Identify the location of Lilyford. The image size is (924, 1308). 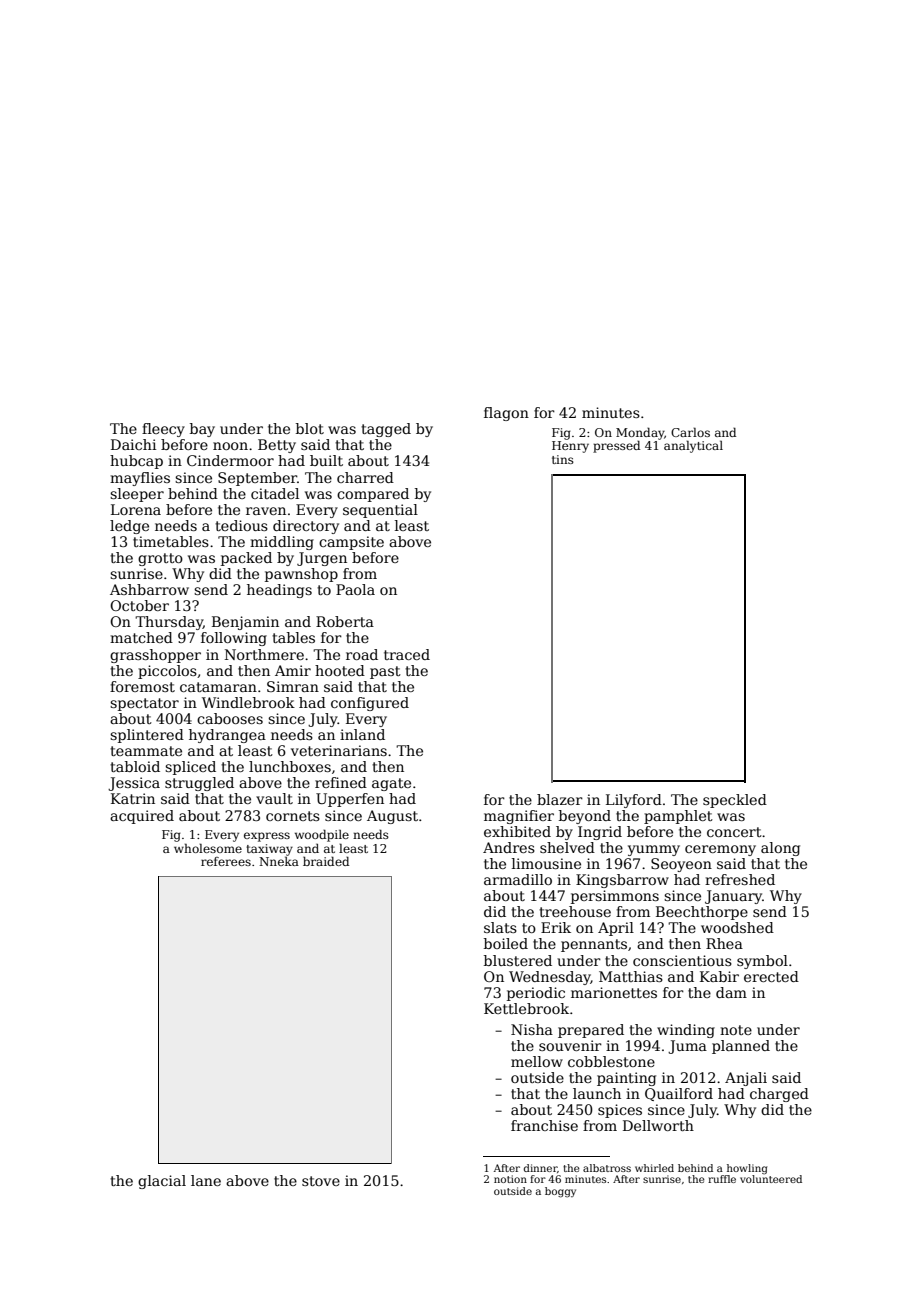
(634, 801).
